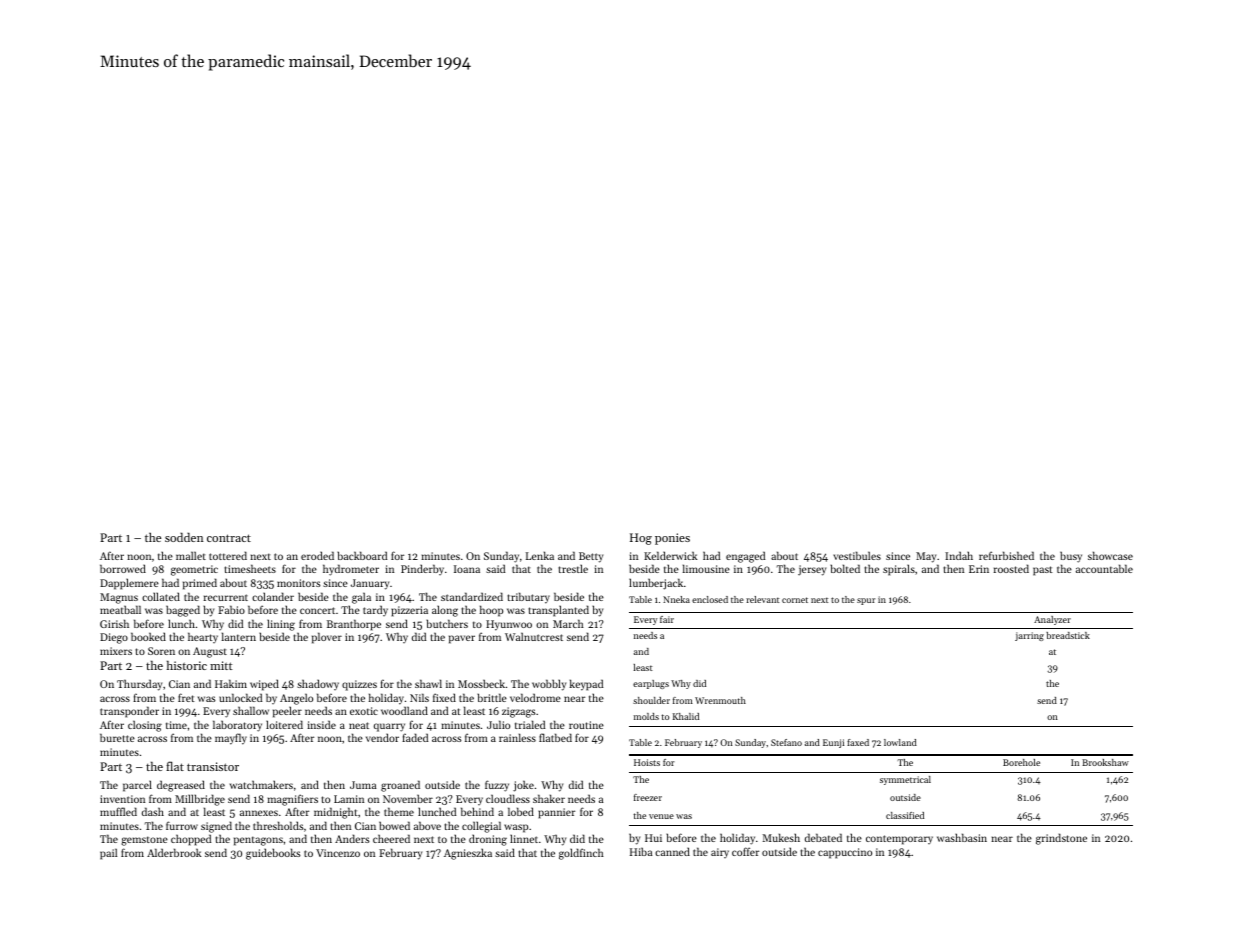 Image resolution: width=1233 pixels, height=952 pixels. What do you see at coordinates (261, 784) in the image?
I see `watchmakers` at bounding box center [261, 784].
